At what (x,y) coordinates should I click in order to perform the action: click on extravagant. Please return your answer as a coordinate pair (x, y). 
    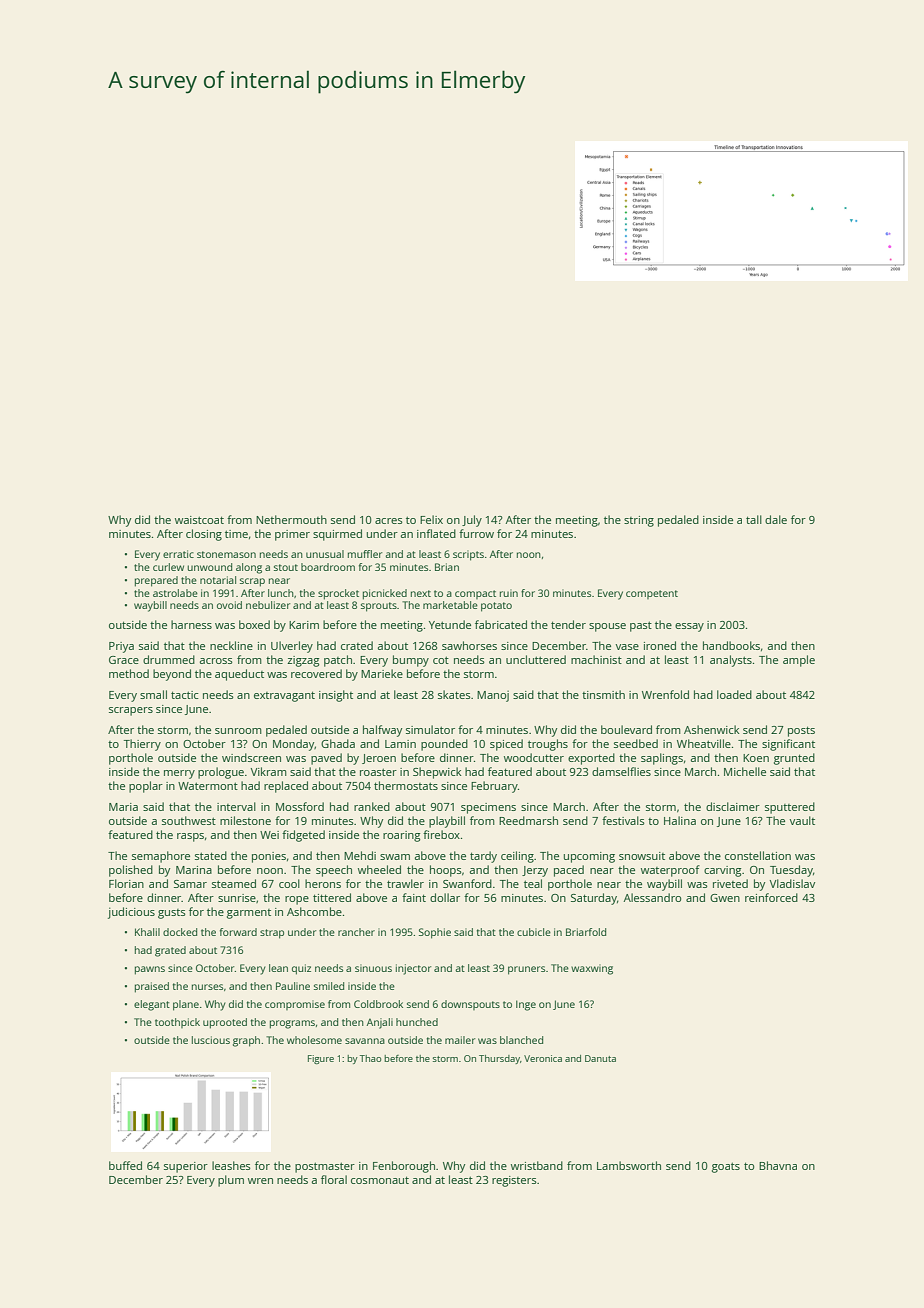
    Looking at the image, I should click on (284, 696).
